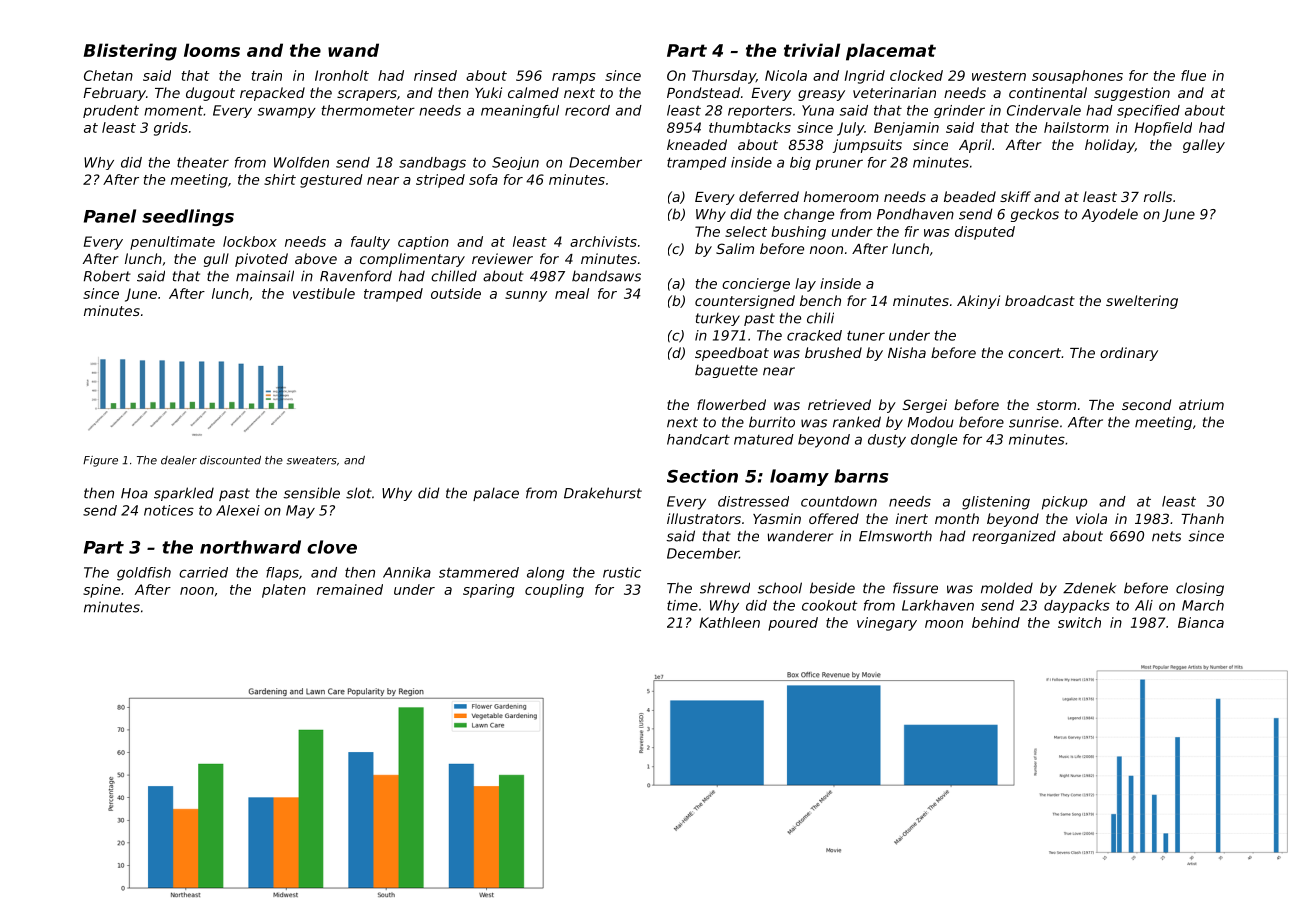 The image size is (1308, 924). Describe the element at coordinates (891, 52) in the page. I see `placemat` at that location.
